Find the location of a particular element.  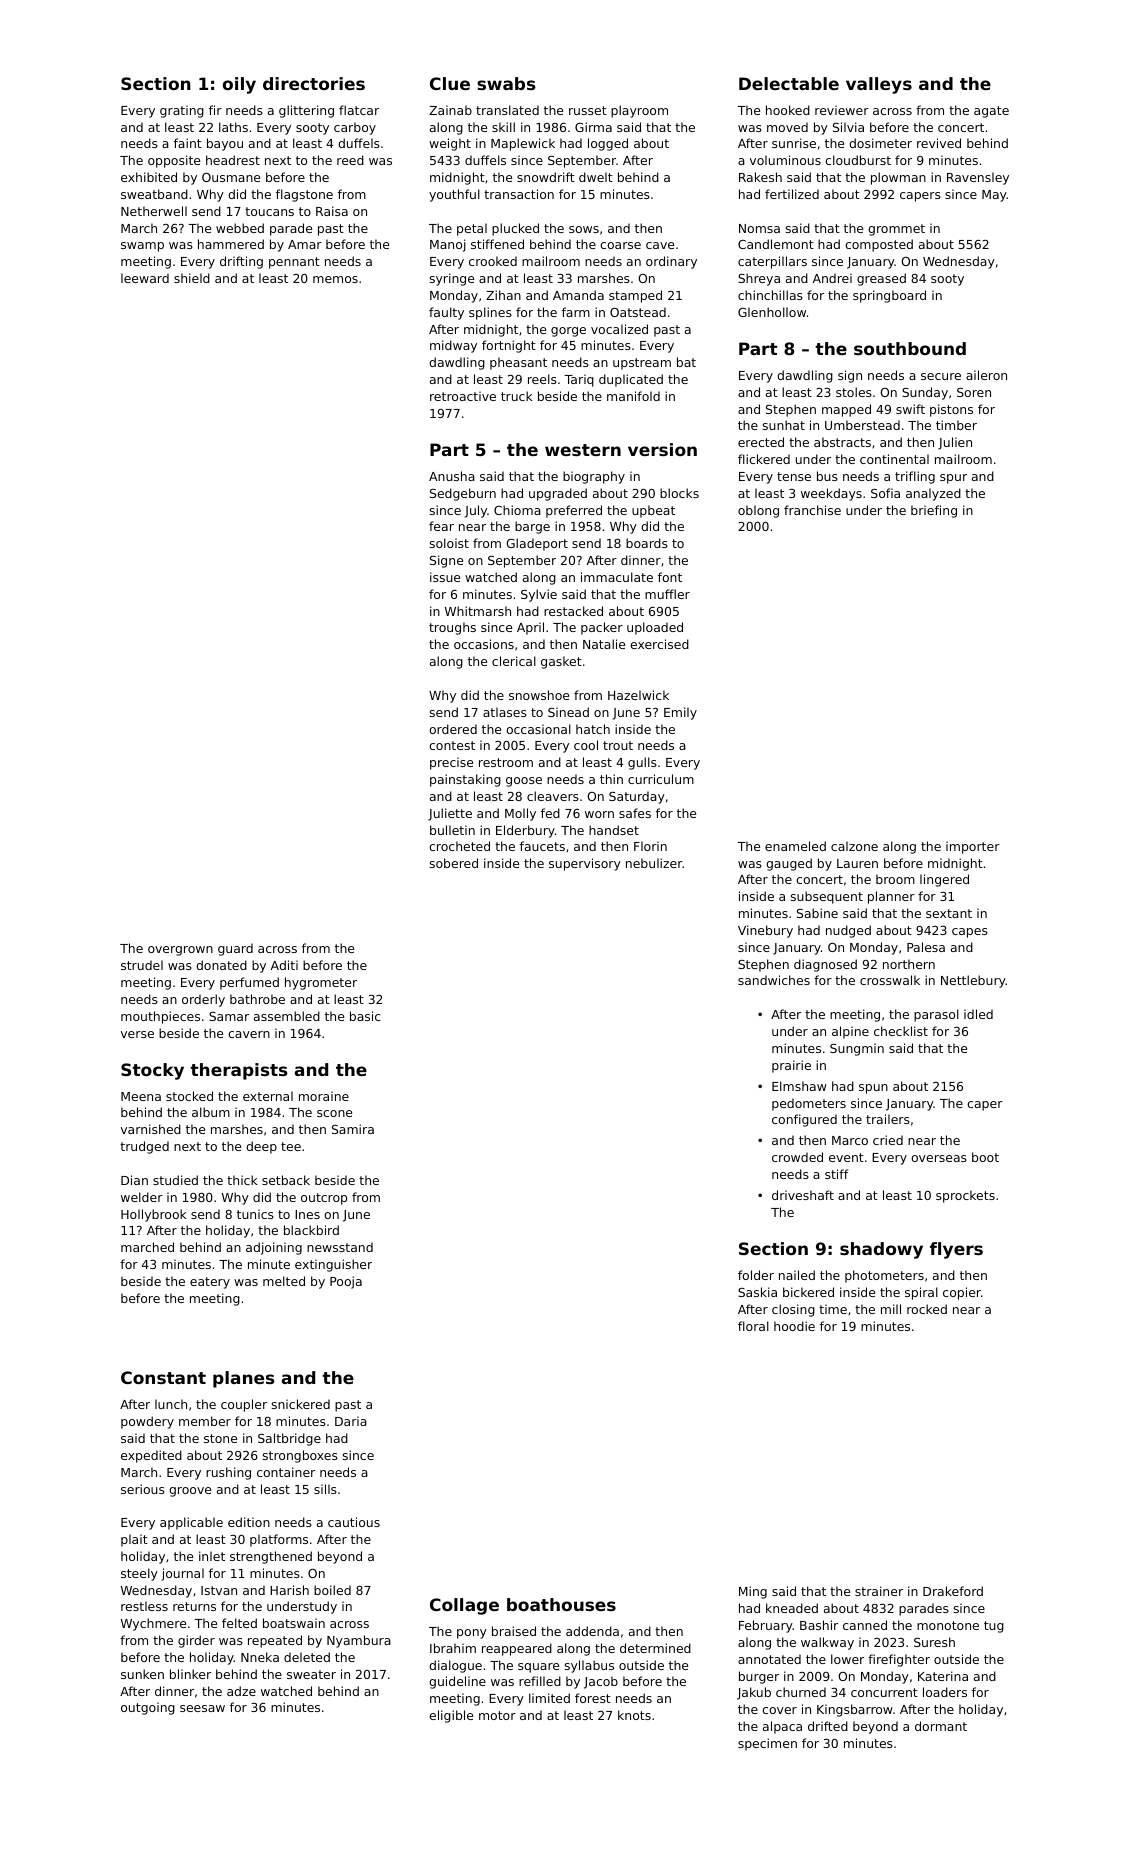

sandwiches is located at coordinates (774, 980).
